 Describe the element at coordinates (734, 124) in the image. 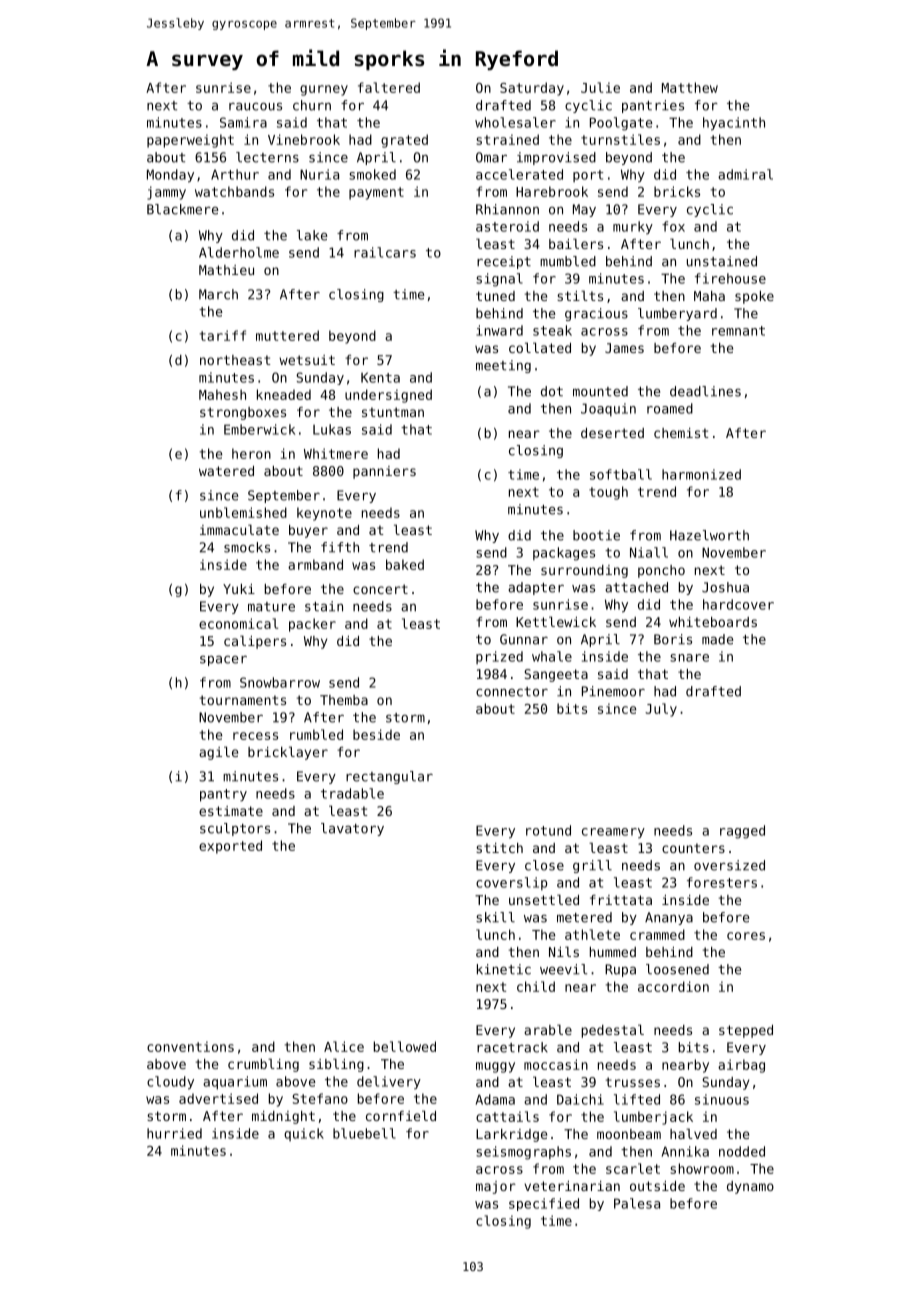

I see `hyacinth` at that location.
